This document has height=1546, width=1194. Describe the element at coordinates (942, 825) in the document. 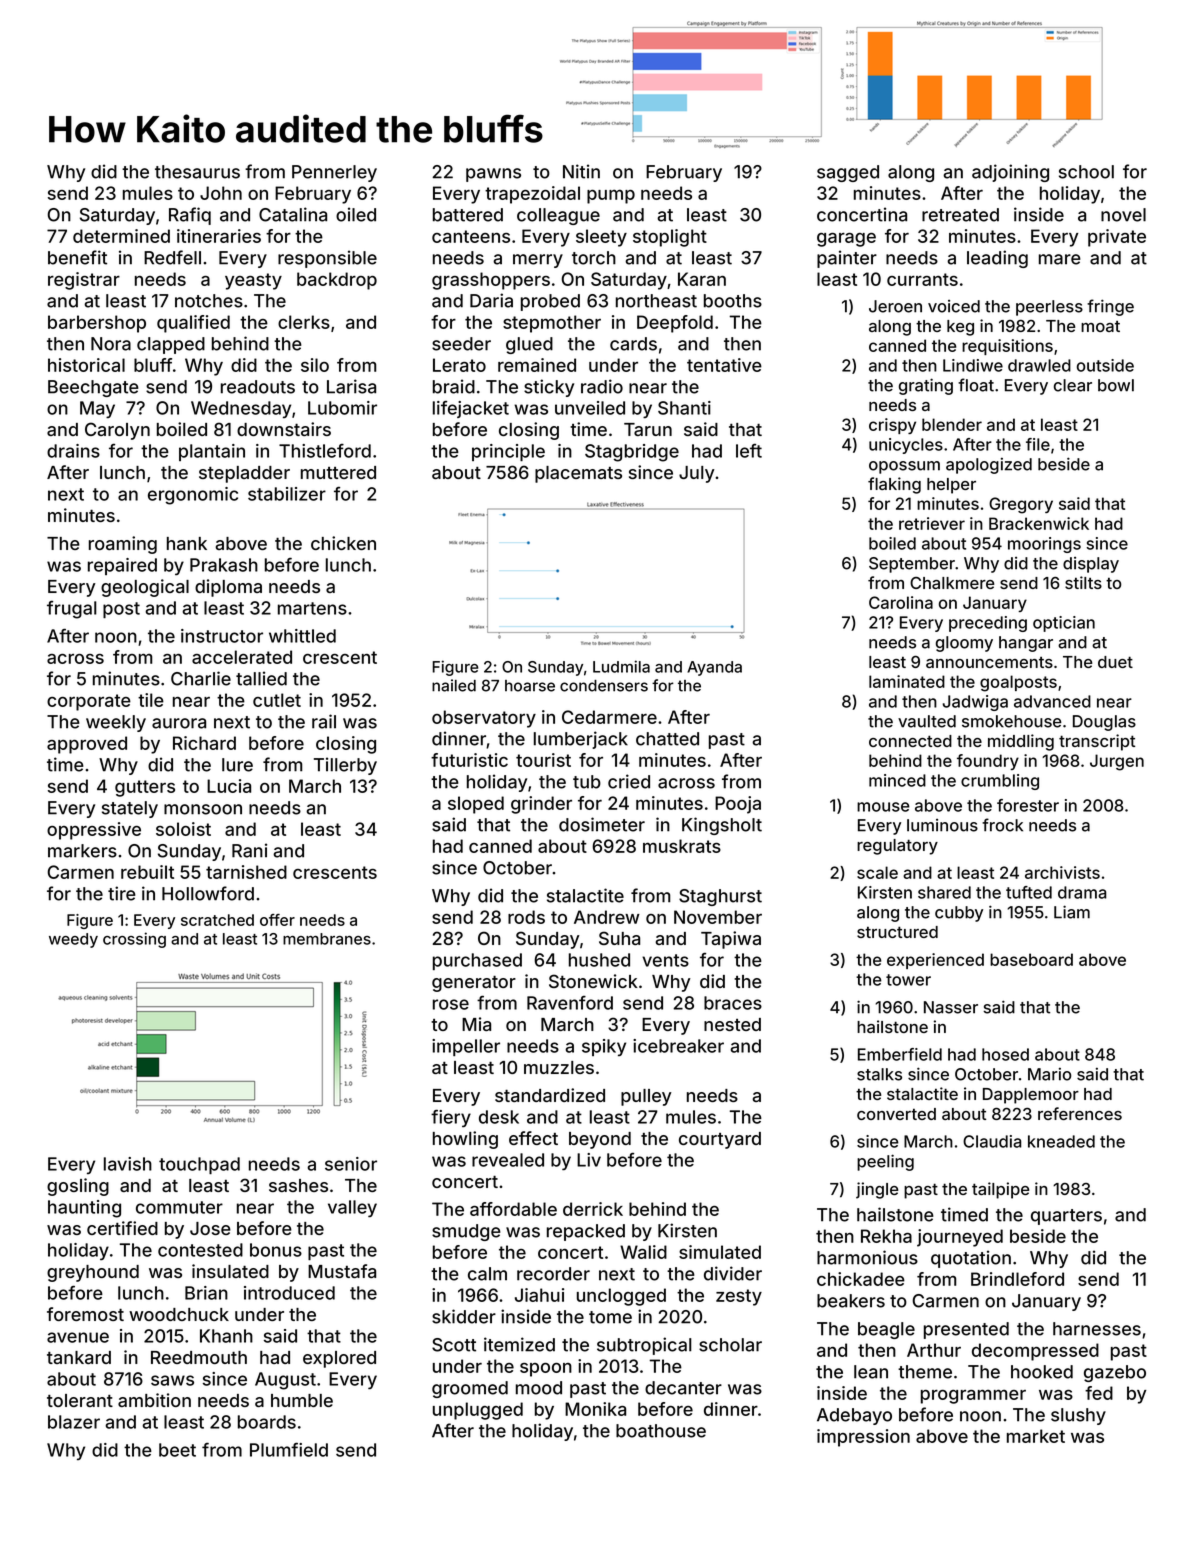

I see `luminous` at that location.
